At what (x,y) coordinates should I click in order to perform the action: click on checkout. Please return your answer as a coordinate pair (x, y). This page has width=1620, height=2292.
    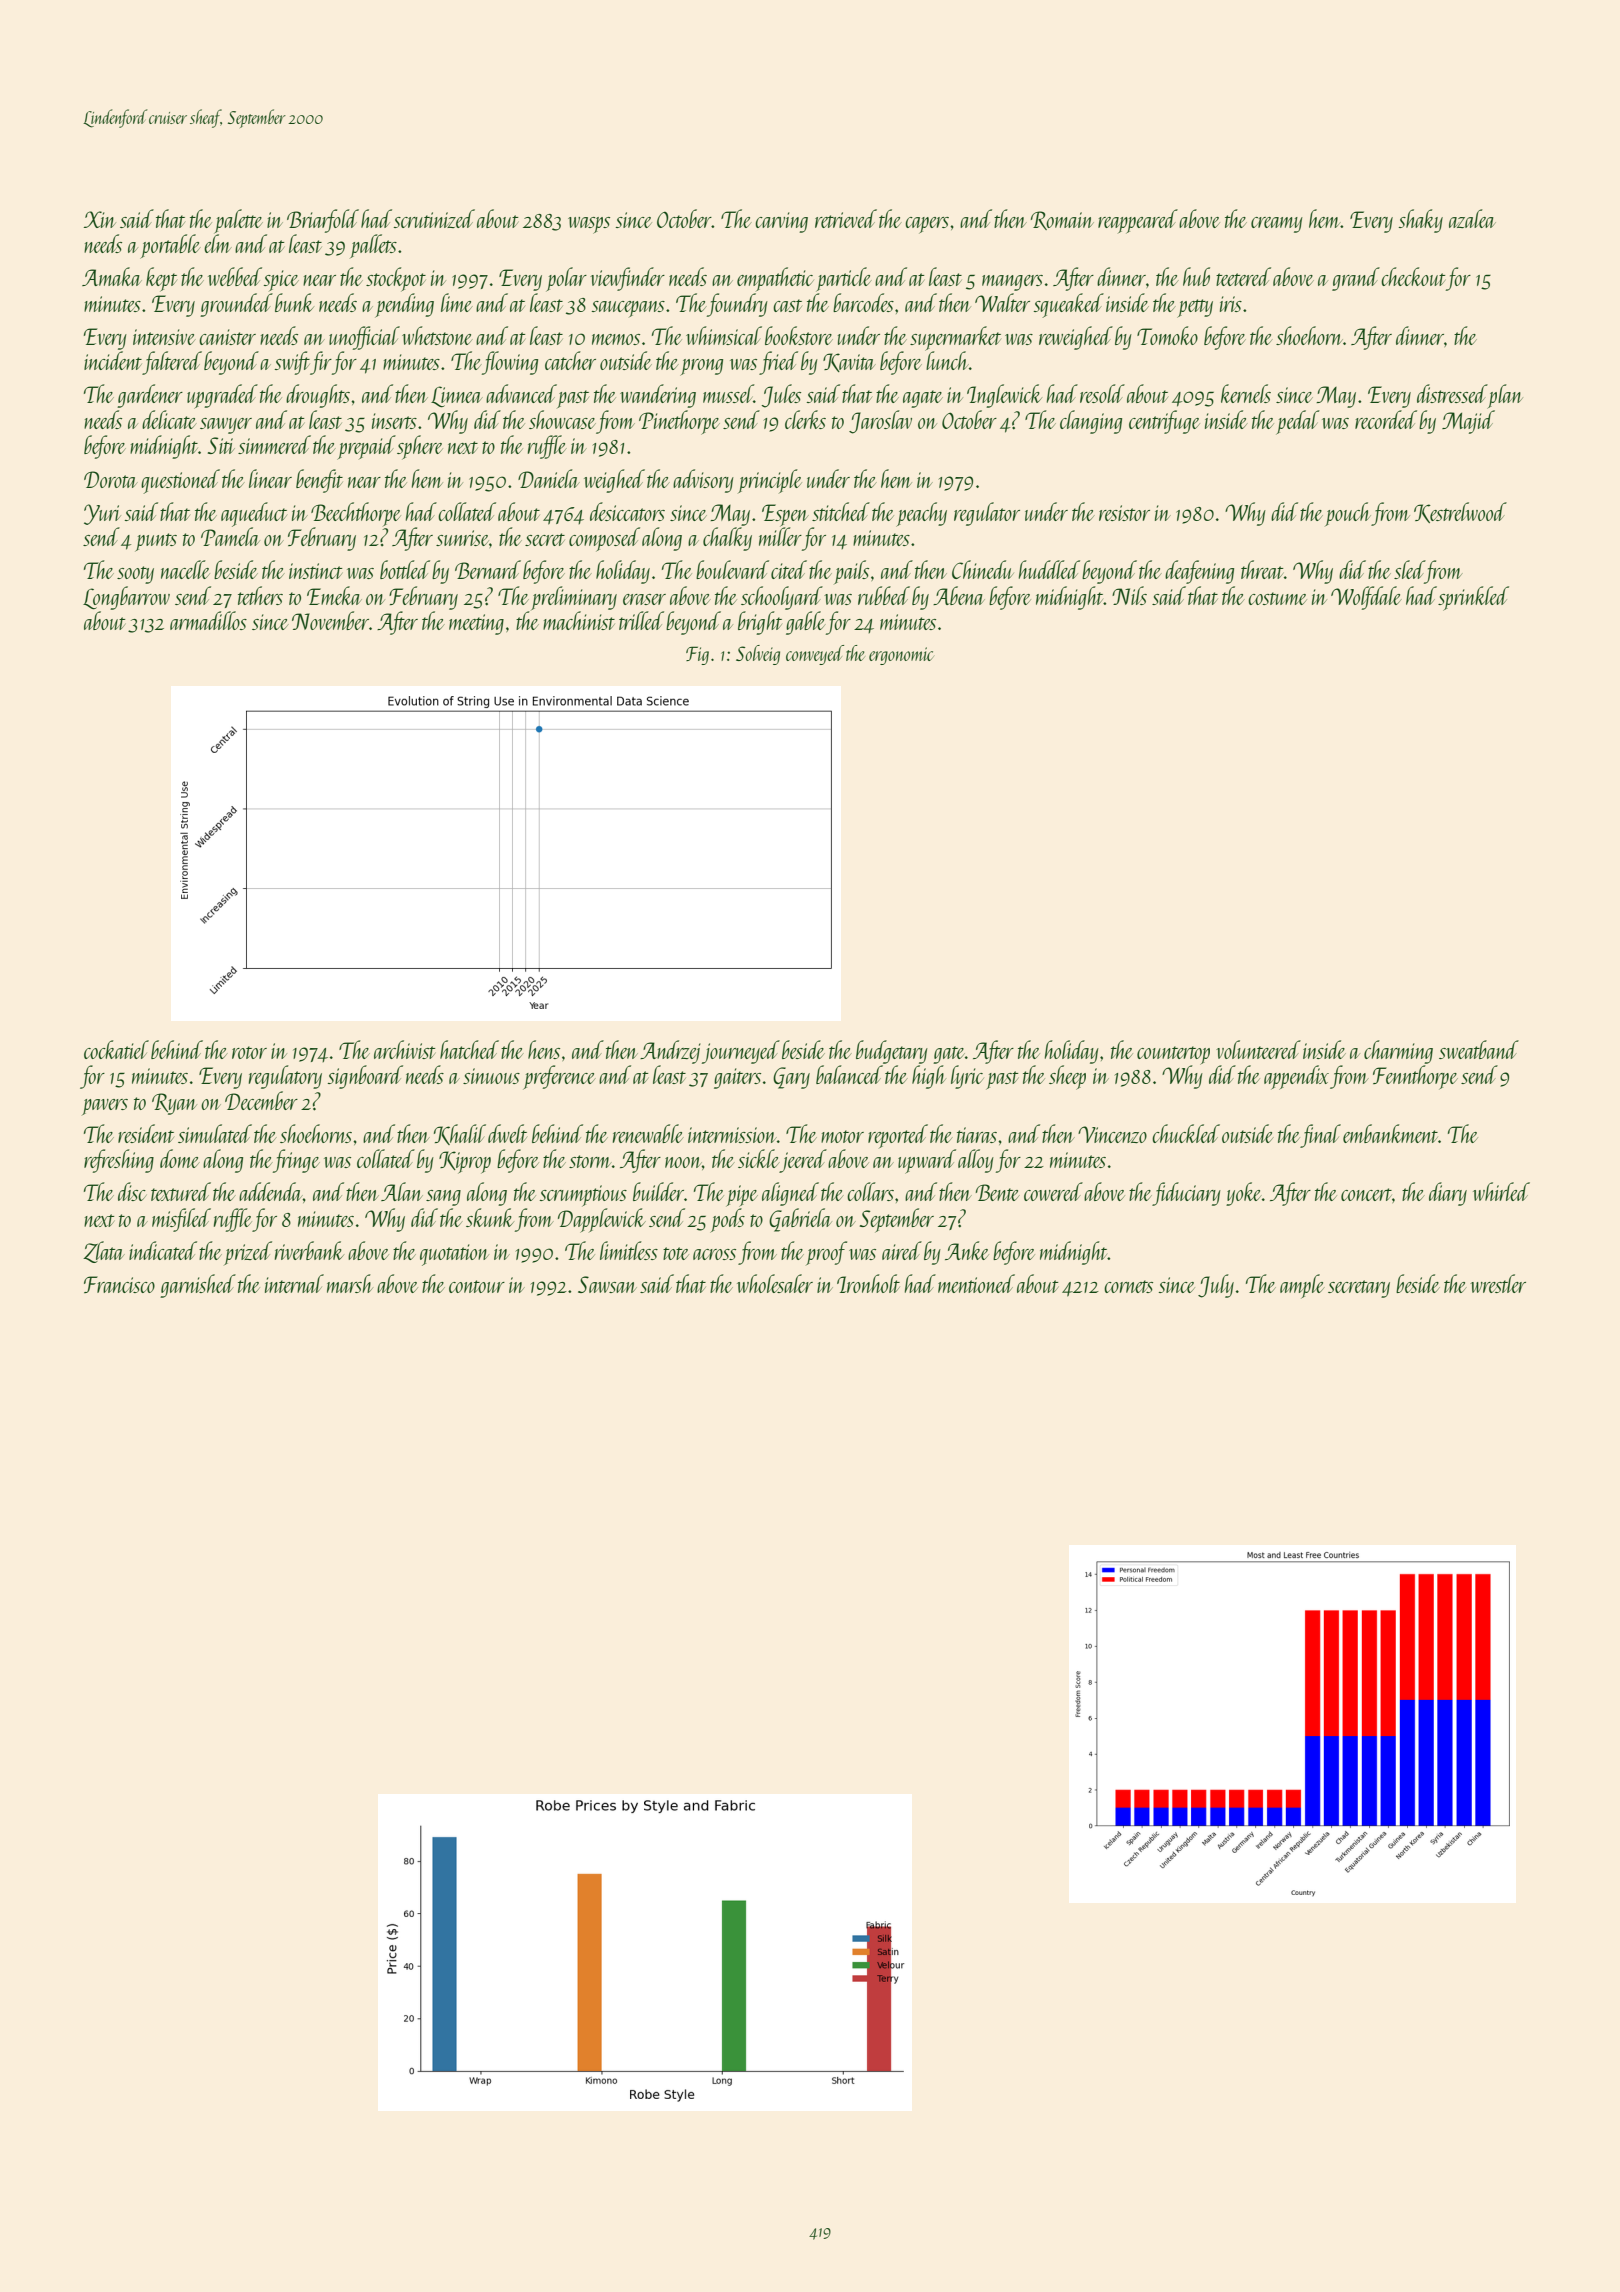
    Looking at the image, I should click on (1413, 276).
